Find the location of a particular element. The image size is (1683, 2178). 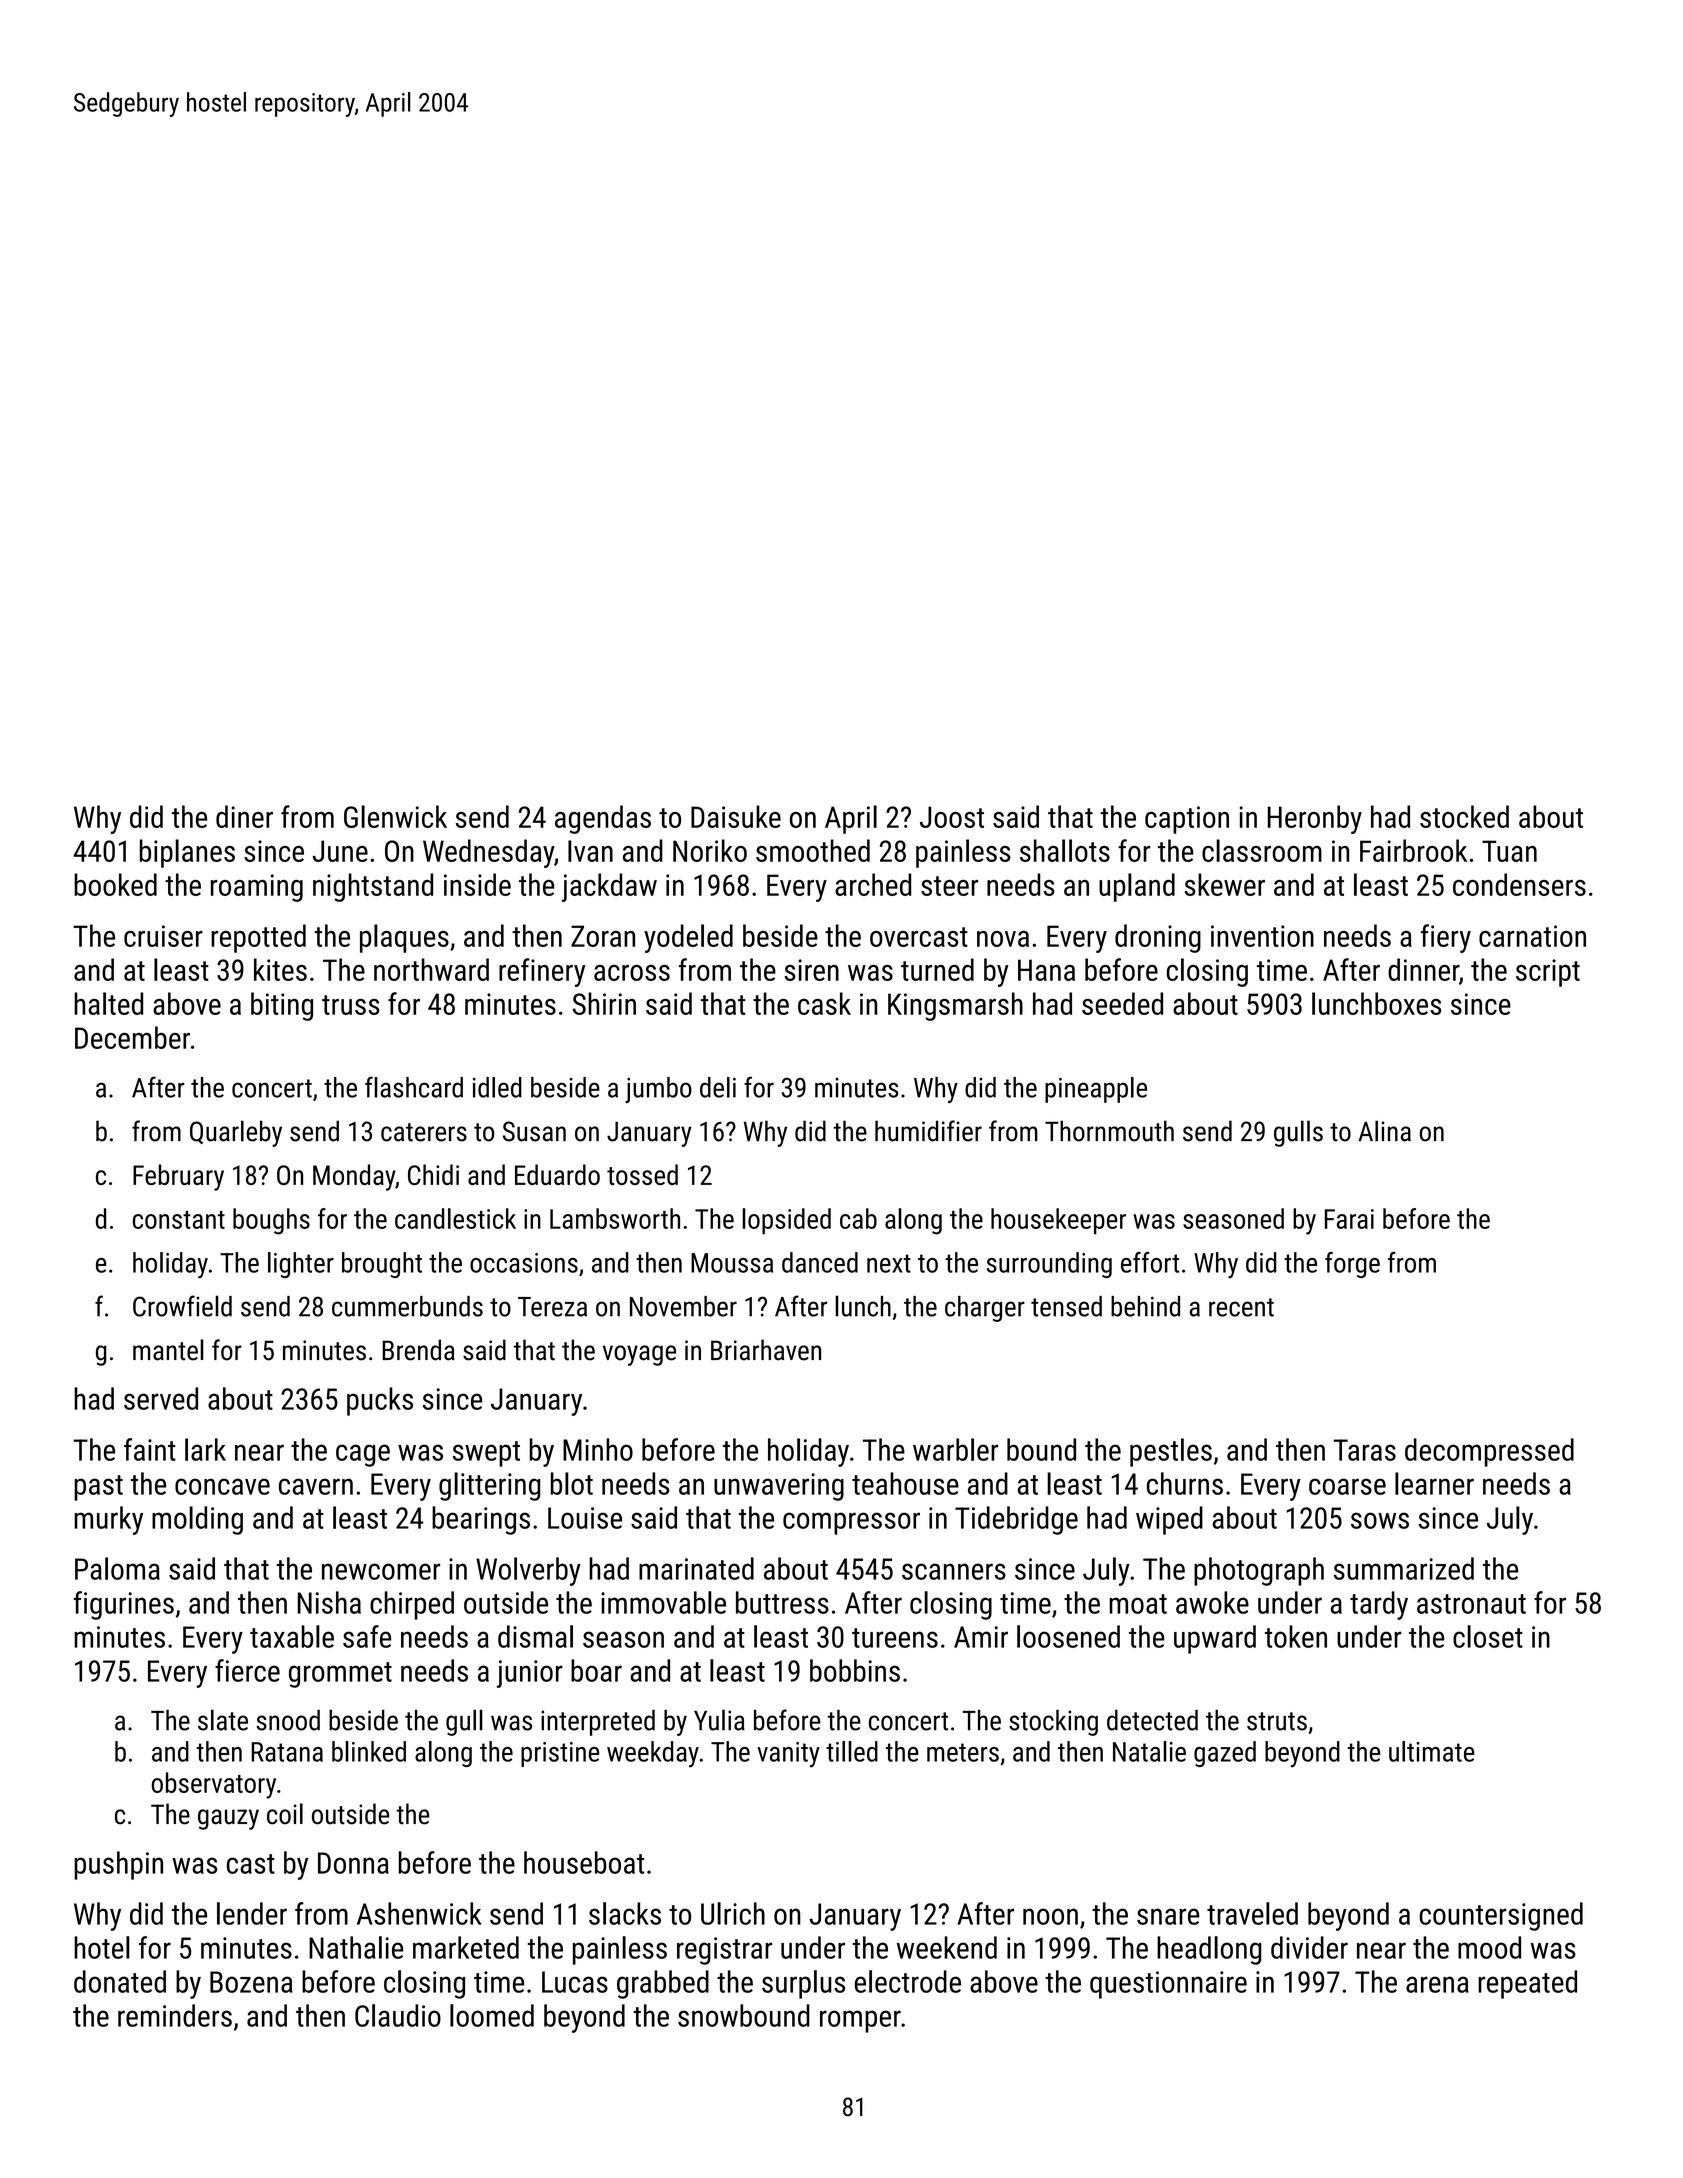

Alina is located at coordinates (1384, 1131).
